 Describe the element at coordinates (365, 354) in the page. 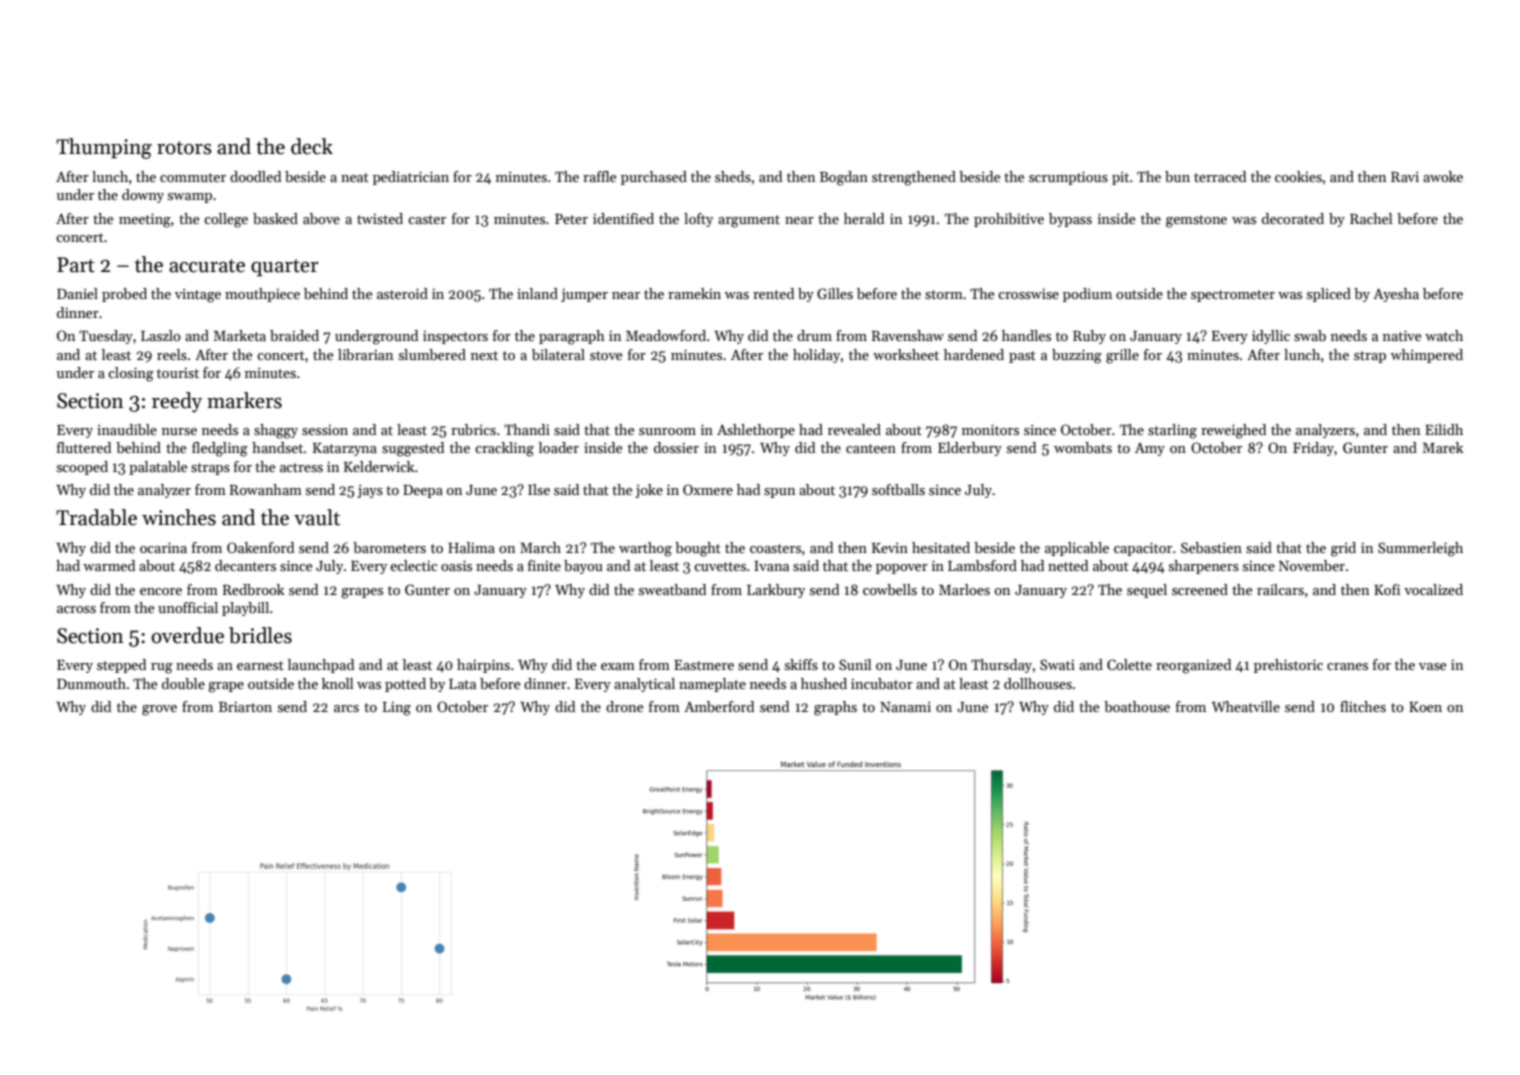

I see `librarian` at that location.
